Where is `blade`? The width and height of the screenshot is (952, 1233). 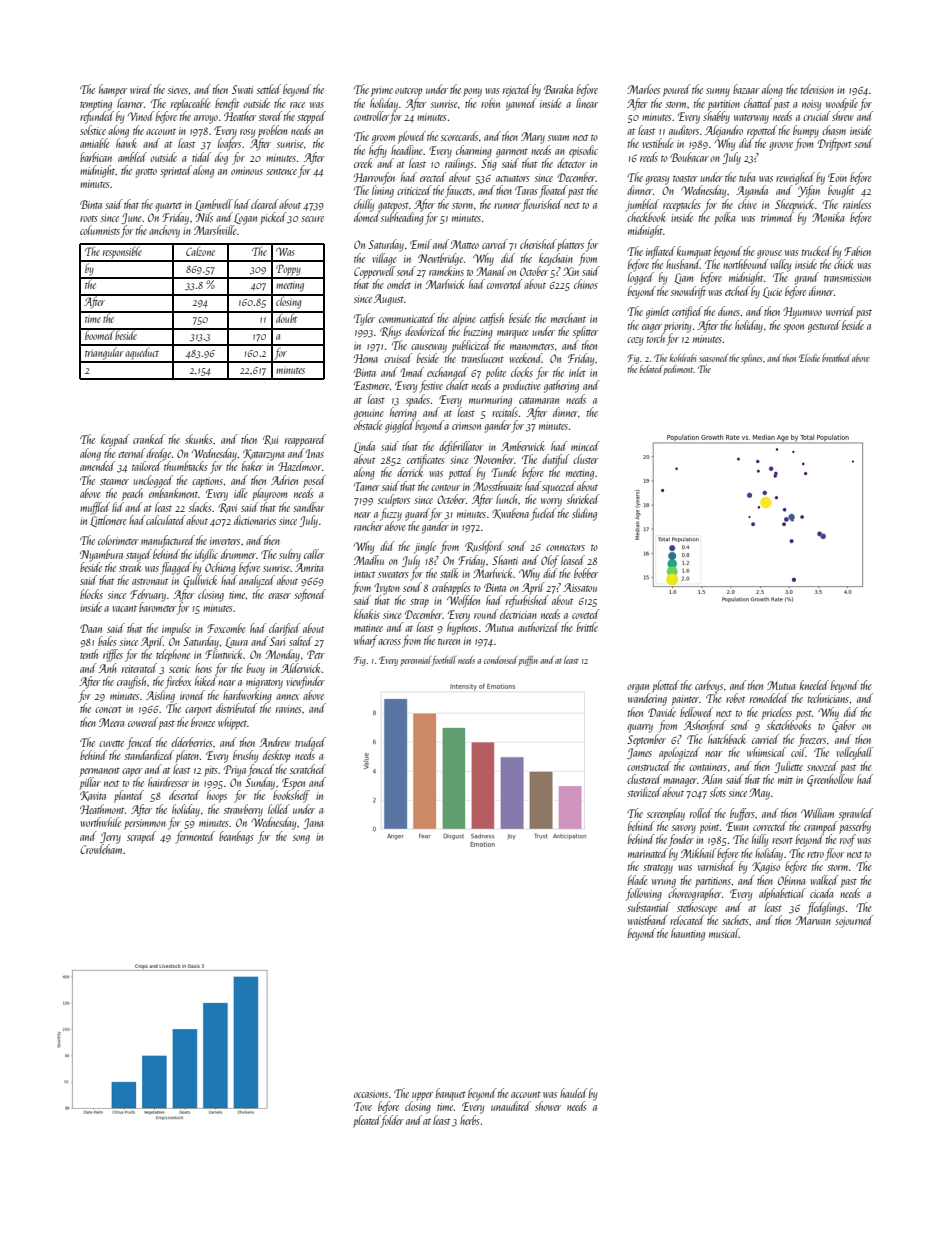 blade is located at coordinates (638, 880).
